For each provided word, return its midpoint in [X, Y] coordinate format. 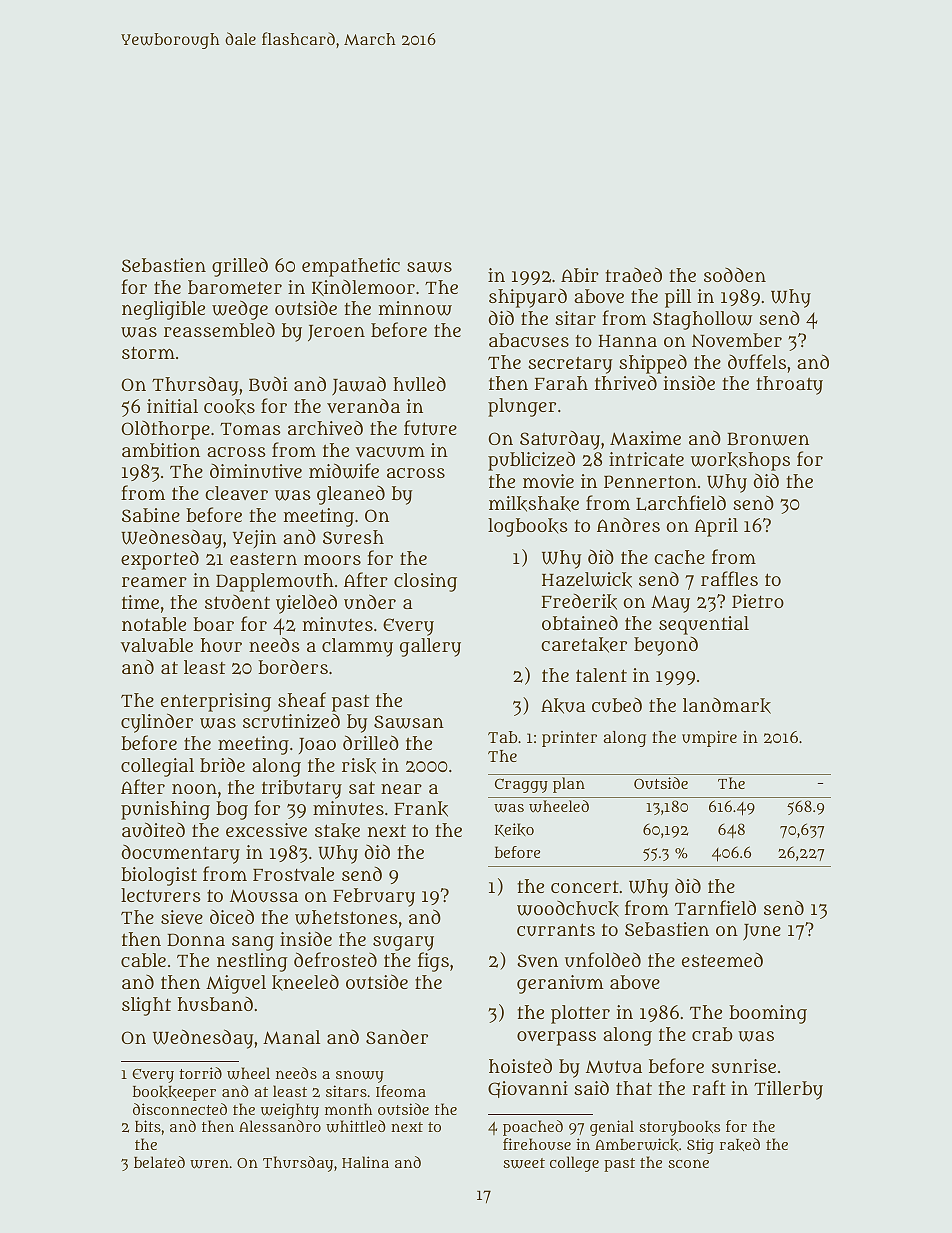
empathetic [351, 267]
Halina [365, 1162]
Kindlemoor [363, 288]
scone [688, 1163]
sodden [735, 275]
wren [209, 1164]
